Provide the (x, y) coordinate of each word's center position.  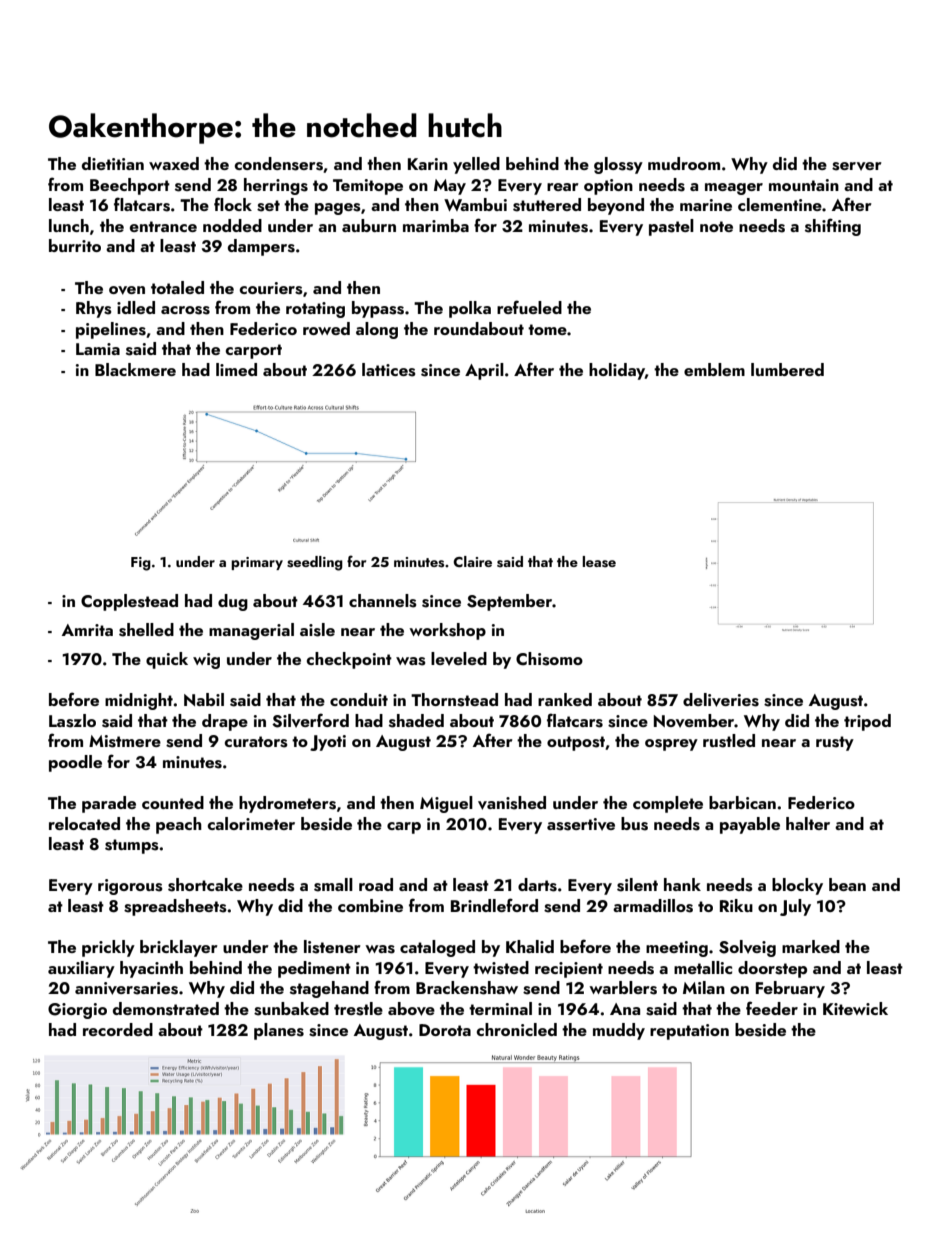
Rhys (94, 309)
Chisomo (549, 659)
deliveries (721, 700)
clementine (780, 204)
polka (470, 309)
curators (256, 742)
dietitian (113, 163)
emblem (714, 369)
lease (599, 562)
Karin (428, 164)
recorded (118, 1029)
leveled (459, 659)
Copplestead (129, 602)
